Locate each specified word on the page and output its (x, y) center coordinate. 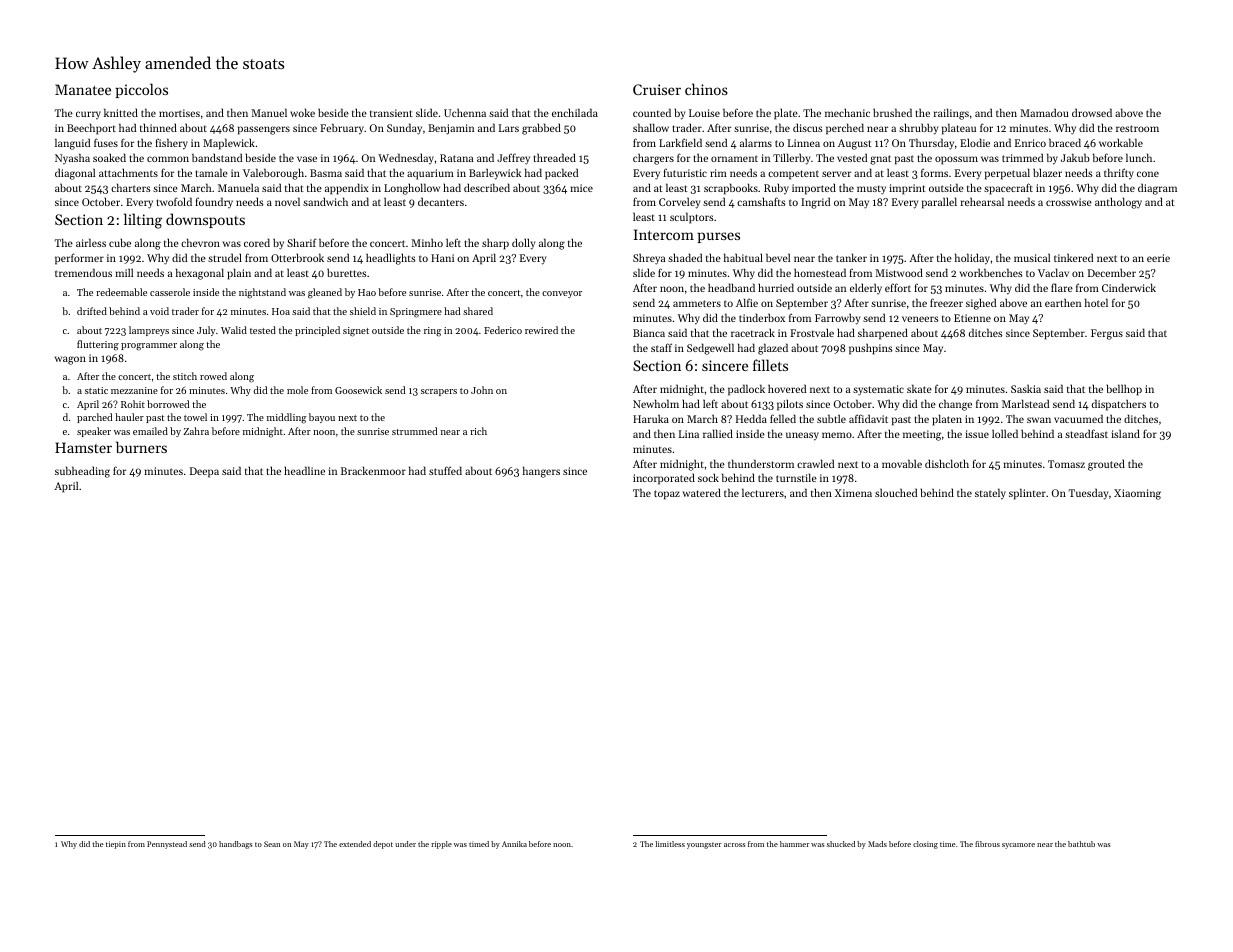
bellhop (1124, 390)
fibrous (987, 844)
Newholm (656, 403)
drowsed (1092, 112)
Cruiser (657, 89)
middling (287, 418)
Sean (272, 844)
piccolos (141, 90)
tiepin (116, 845)
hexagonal (200, 274)
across (734, 845)
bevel (778, 257)
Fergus (1107, 334)
